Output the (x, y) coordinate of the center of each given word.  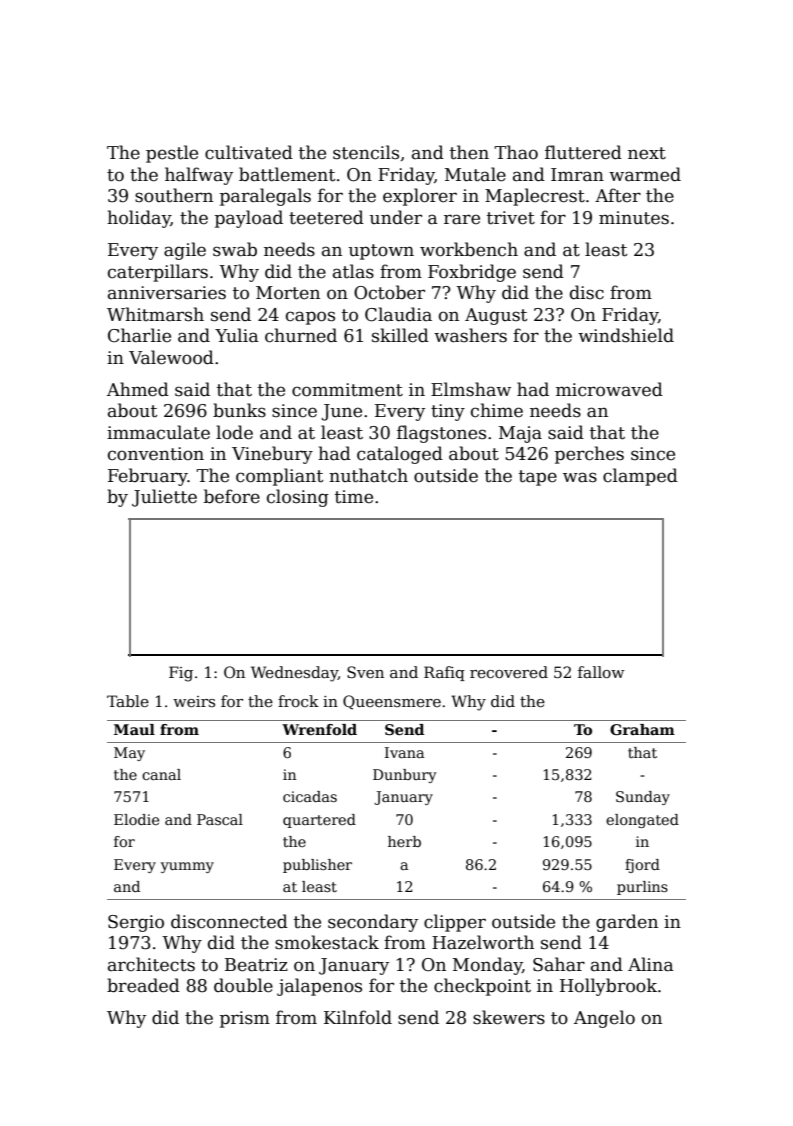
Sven (365, 672)
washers (470, 335)
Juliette (164, 498)
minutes (634, 218)
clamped (640, 477)
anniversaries (167, 293)
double (243, 985)
